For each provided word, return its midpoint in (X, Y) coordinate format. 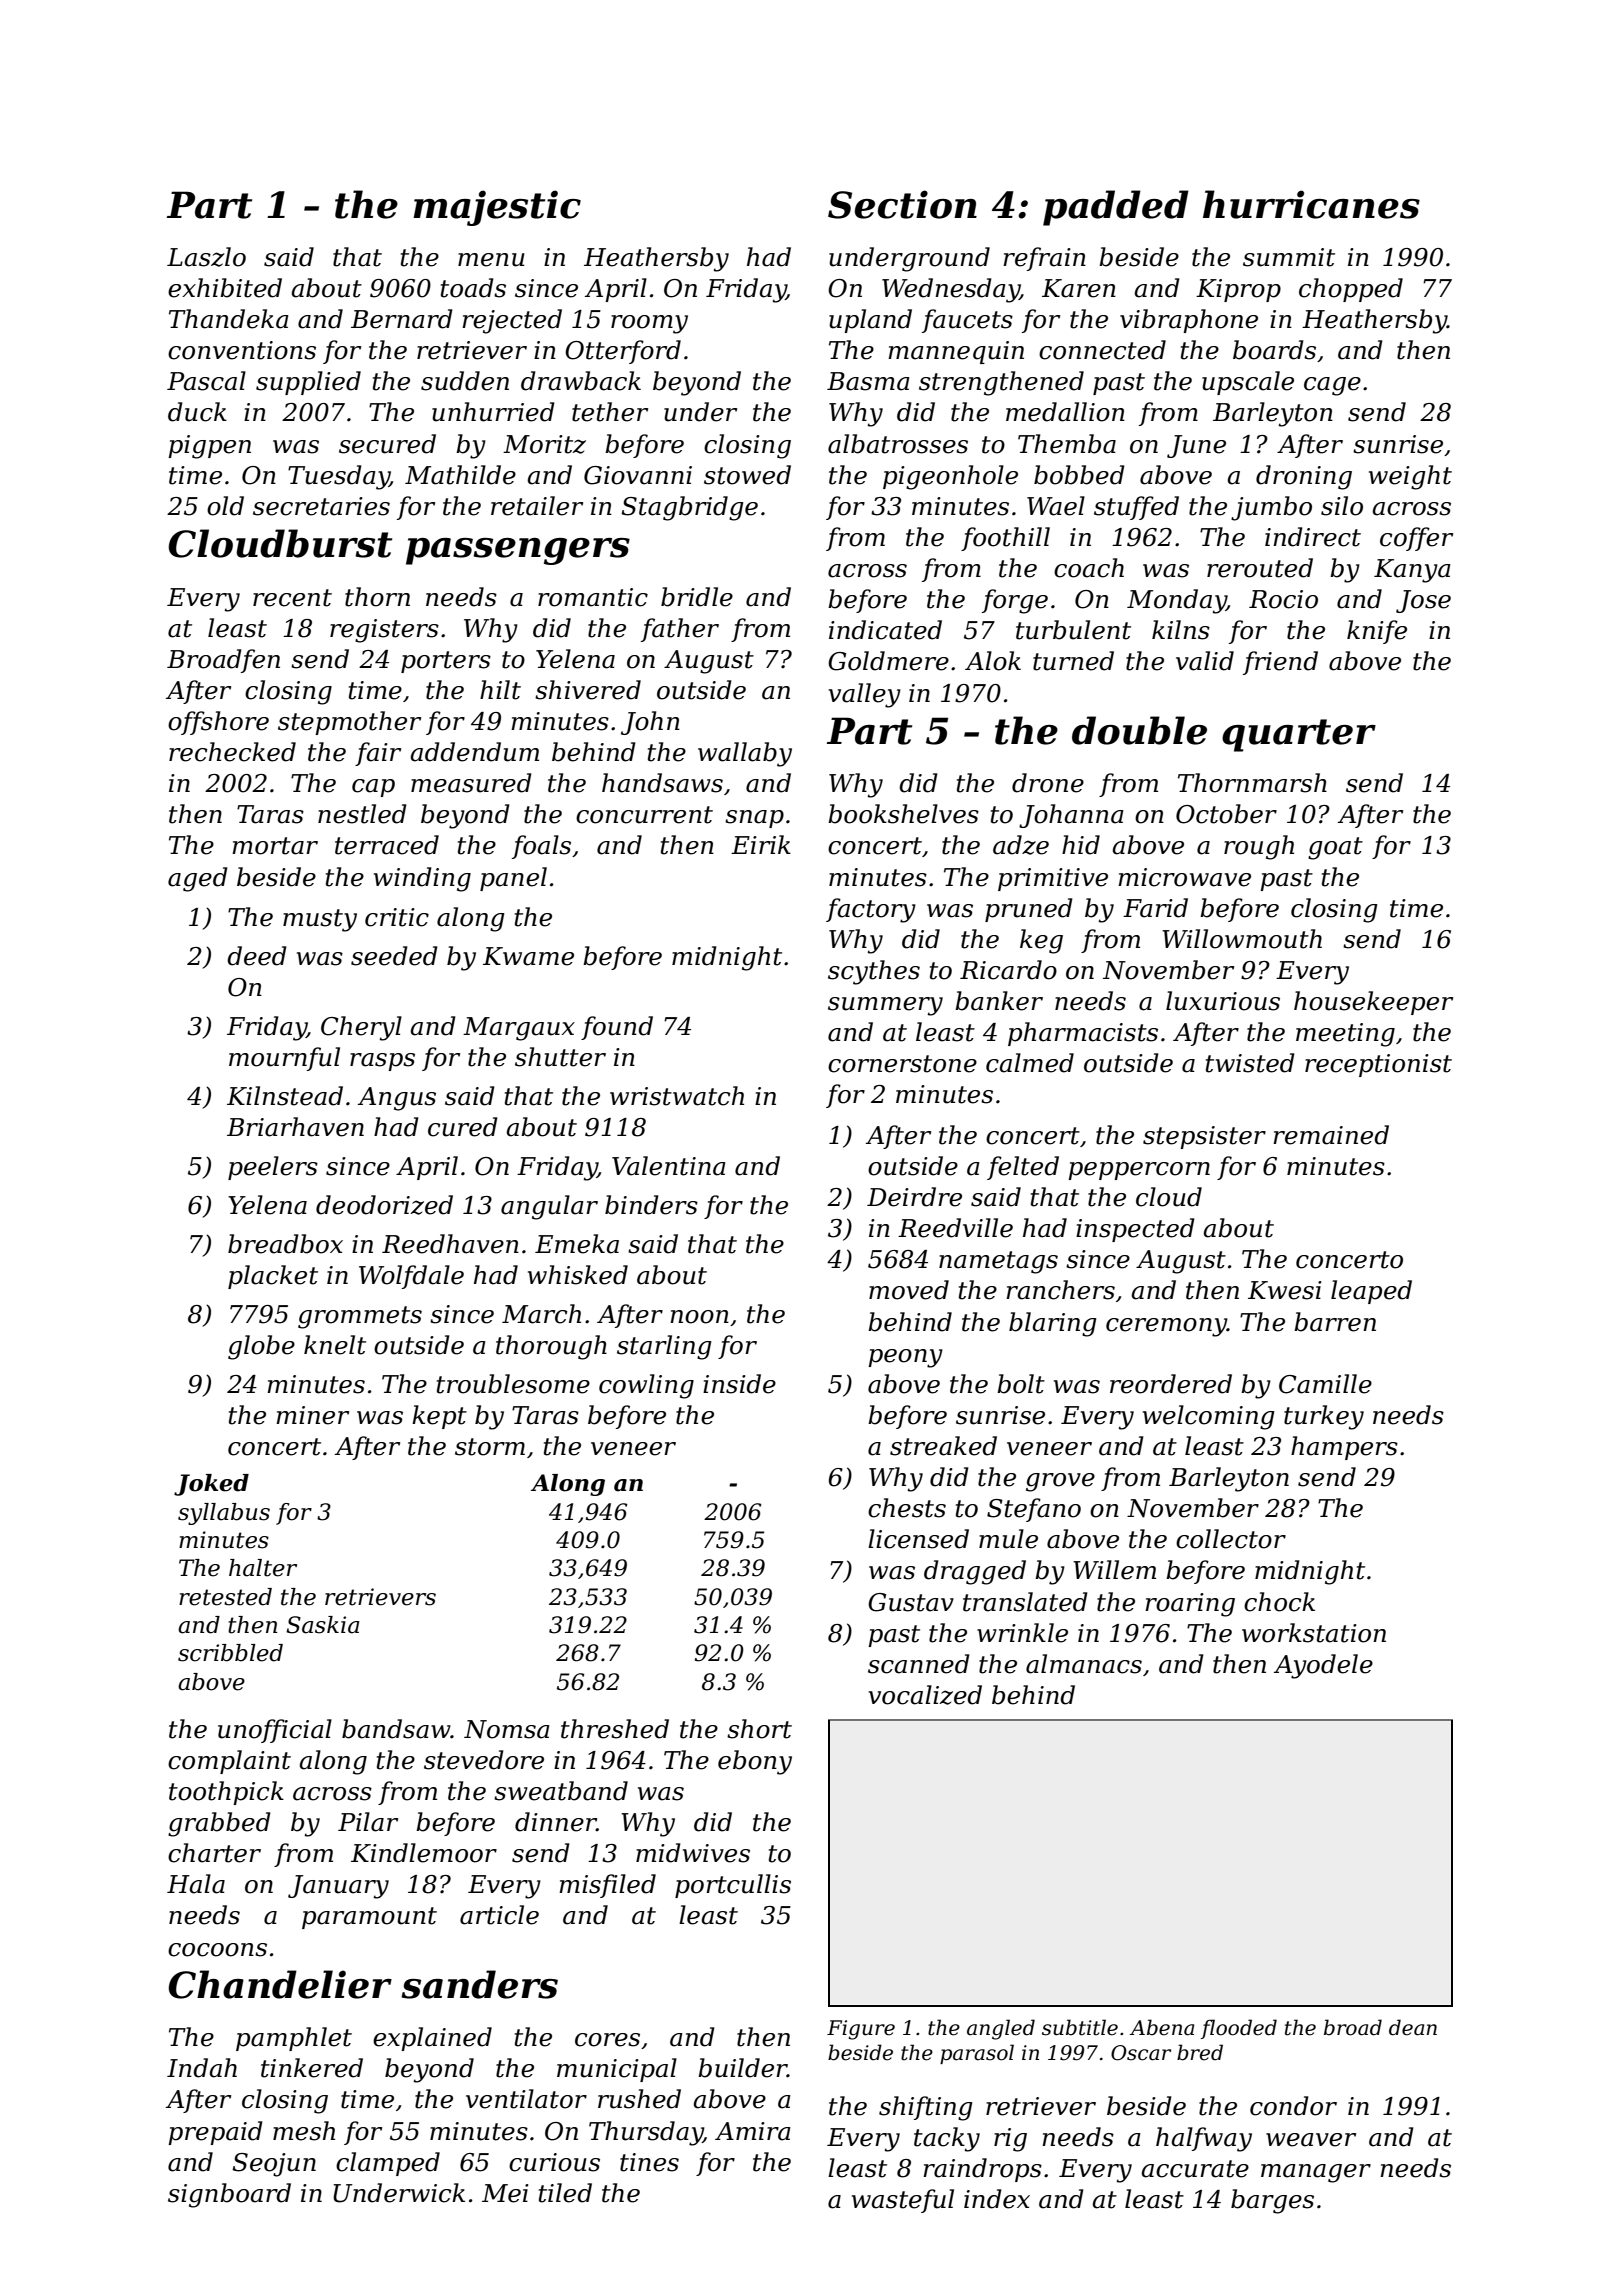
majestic (497, 208)
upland (870, 321)
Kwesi (1285, 1290)
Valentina (669, 1166)
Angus (397, 1099)
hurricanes (1311, 204)
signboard (229, 2195)
